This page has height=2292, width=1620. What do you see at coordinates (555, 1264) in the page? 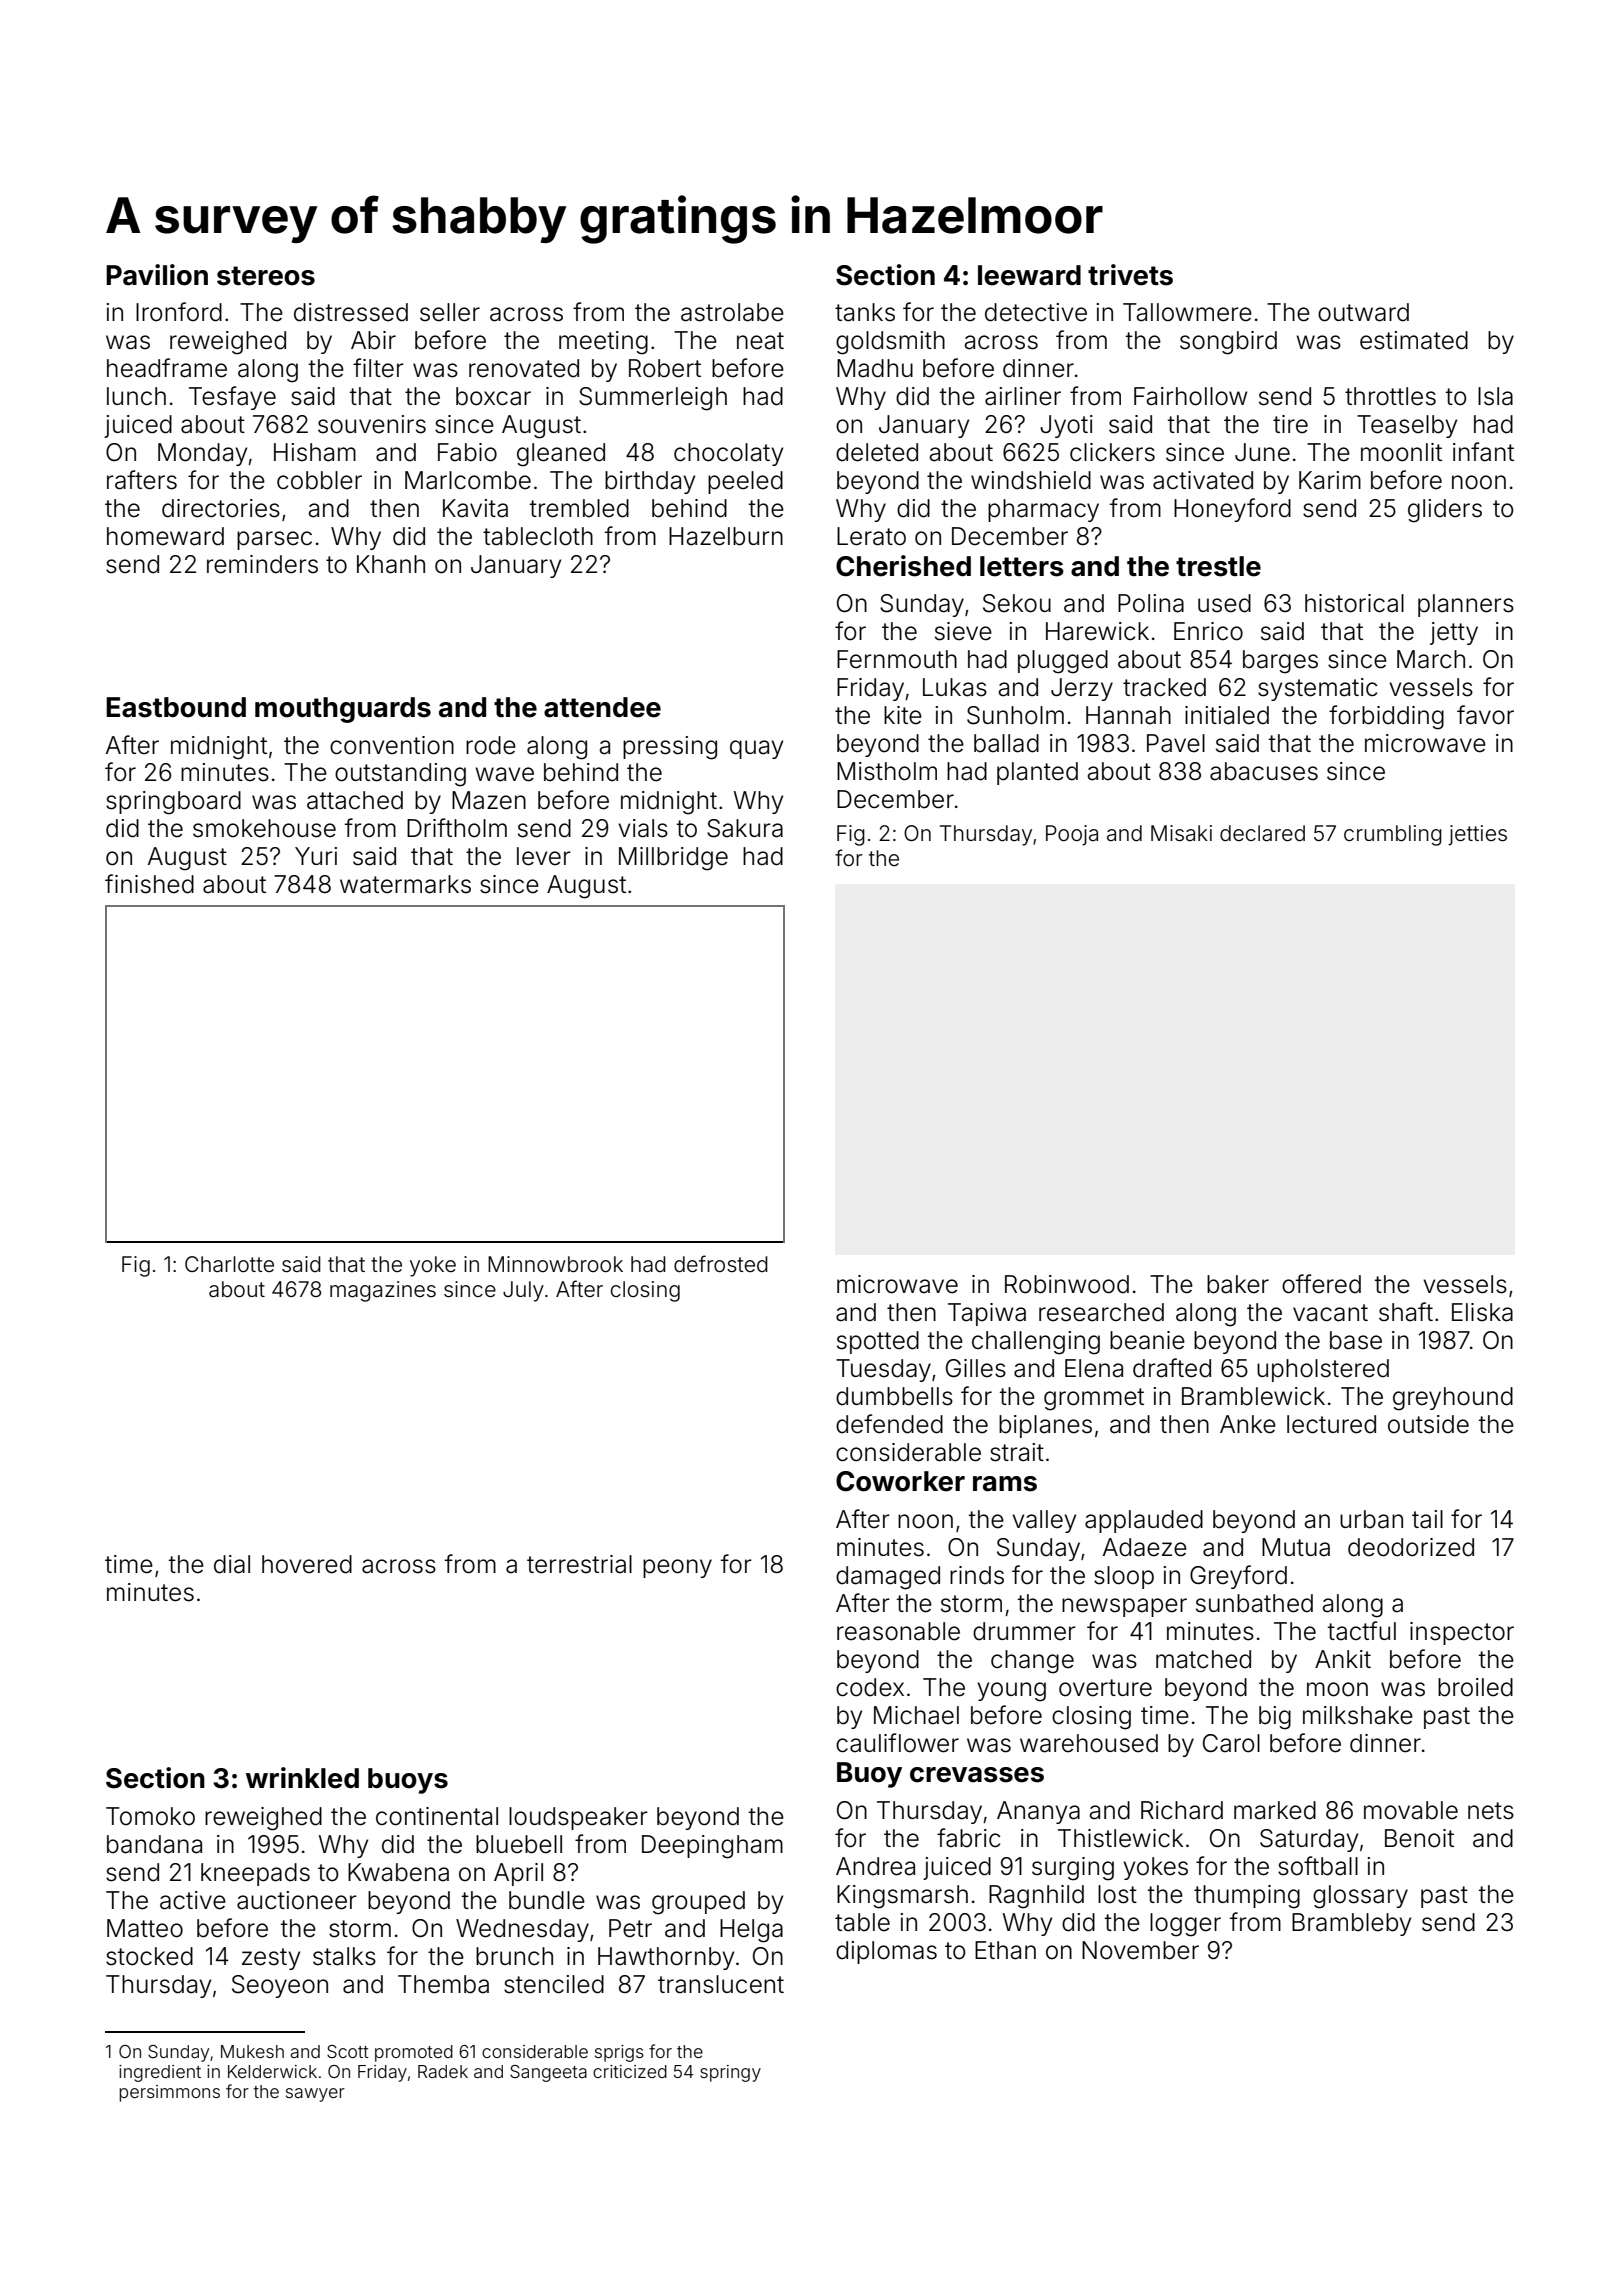
I see `Minnowbrook` at bounding box center [555, 1264].
